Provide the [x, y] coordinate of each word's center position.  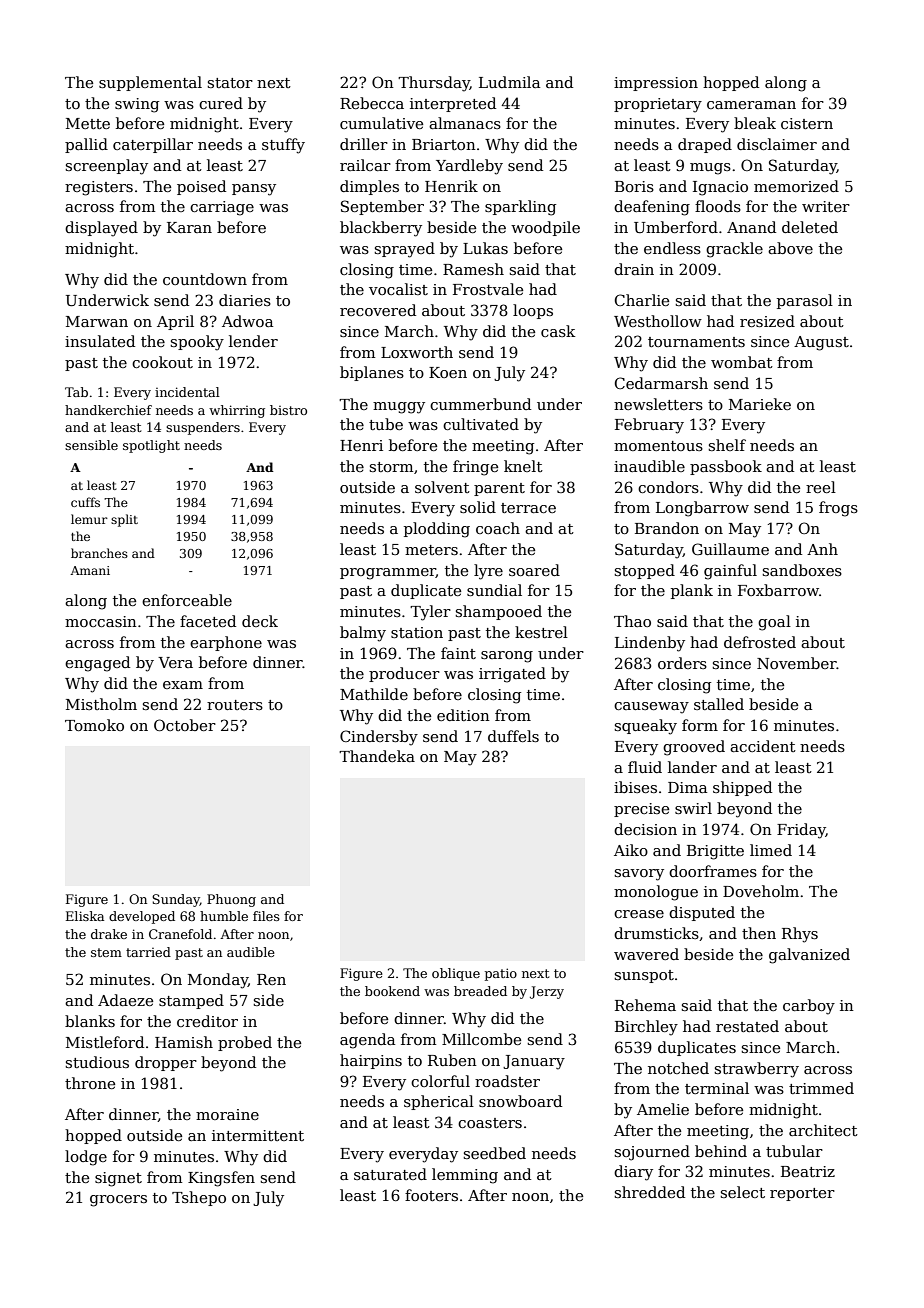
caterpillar [153, 145]
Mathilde [374, 694]
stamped [191, 1001]
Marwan [97, 321]
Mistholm [101, 704]
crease [639, 914]
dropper [166, 1063]
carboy [809, 1007]
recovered [378, 310]
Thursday [434, 84]
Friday [801, 831]
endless [672, 248]
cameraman [751, 105]
